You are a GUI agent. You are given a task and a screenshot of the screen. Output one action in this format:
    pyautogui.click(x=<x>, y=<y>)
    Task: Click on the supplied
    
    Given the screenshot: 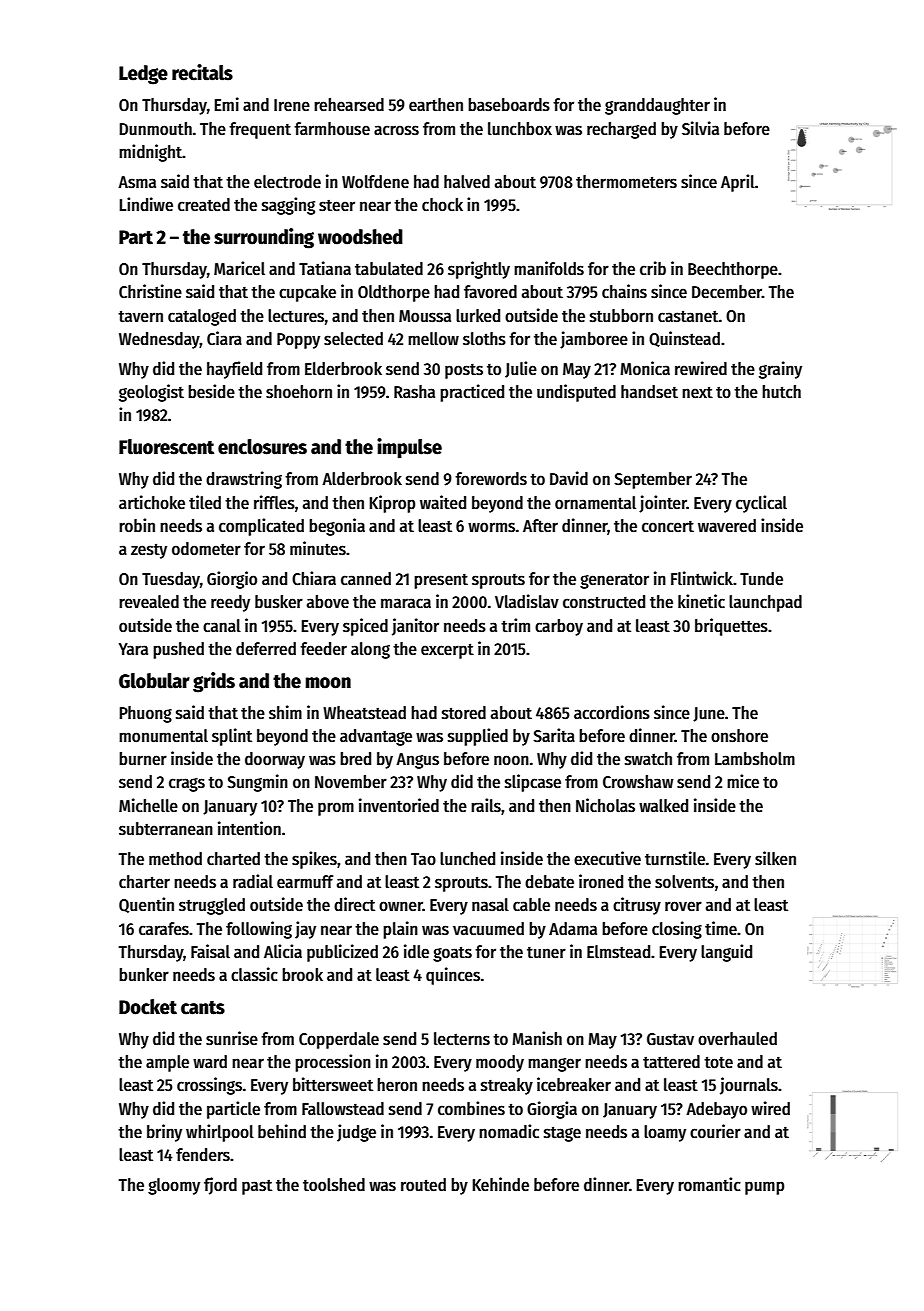 What is the action you would take?
    pyautogui.click(x=478, y=737)
